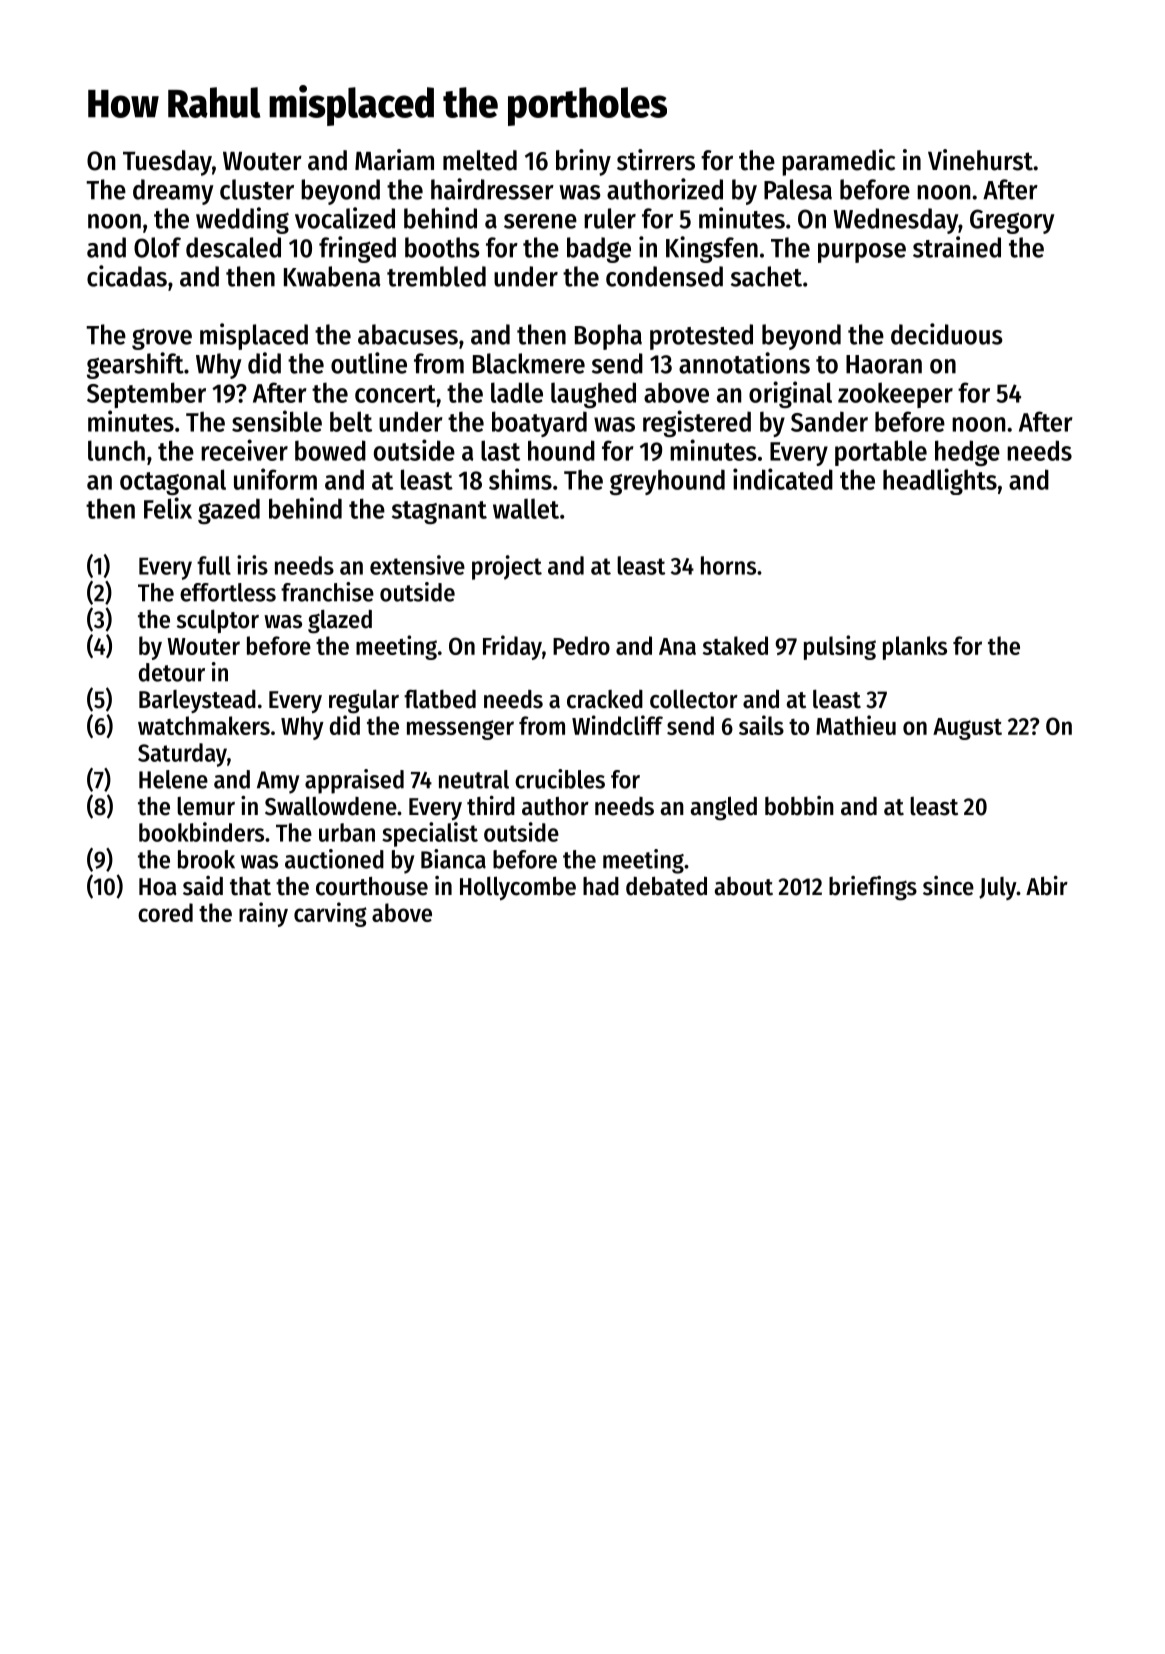 Image resolution: width=1165 pixels, height=1654 pixels. Describe the element at coordinates (599, 250) in the screenshot. I see `badge` at that location.
